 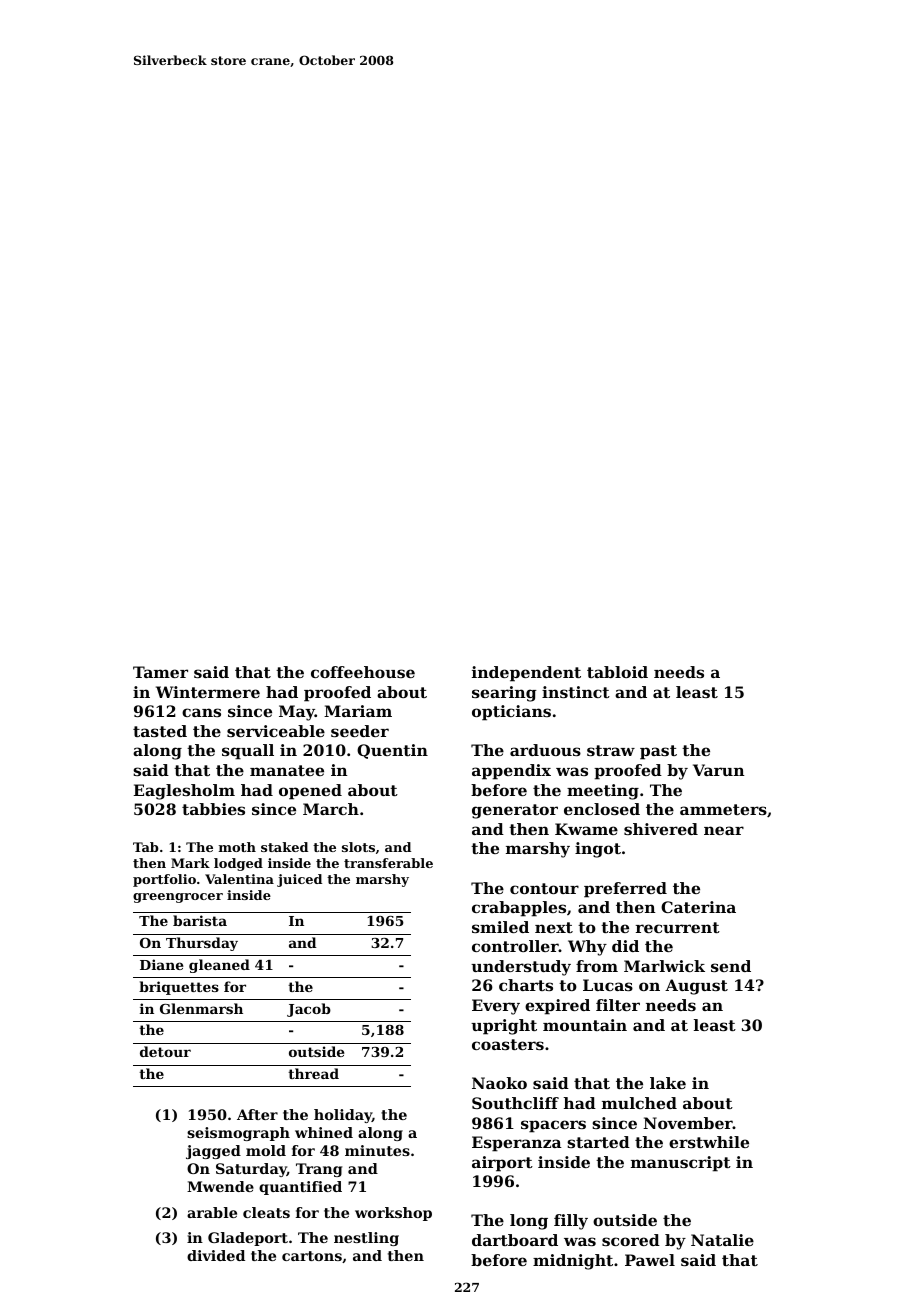 What do you see at coordinates (625, 890) in the screenshot?
I see `preferred` at bounding box center [625, 890].
